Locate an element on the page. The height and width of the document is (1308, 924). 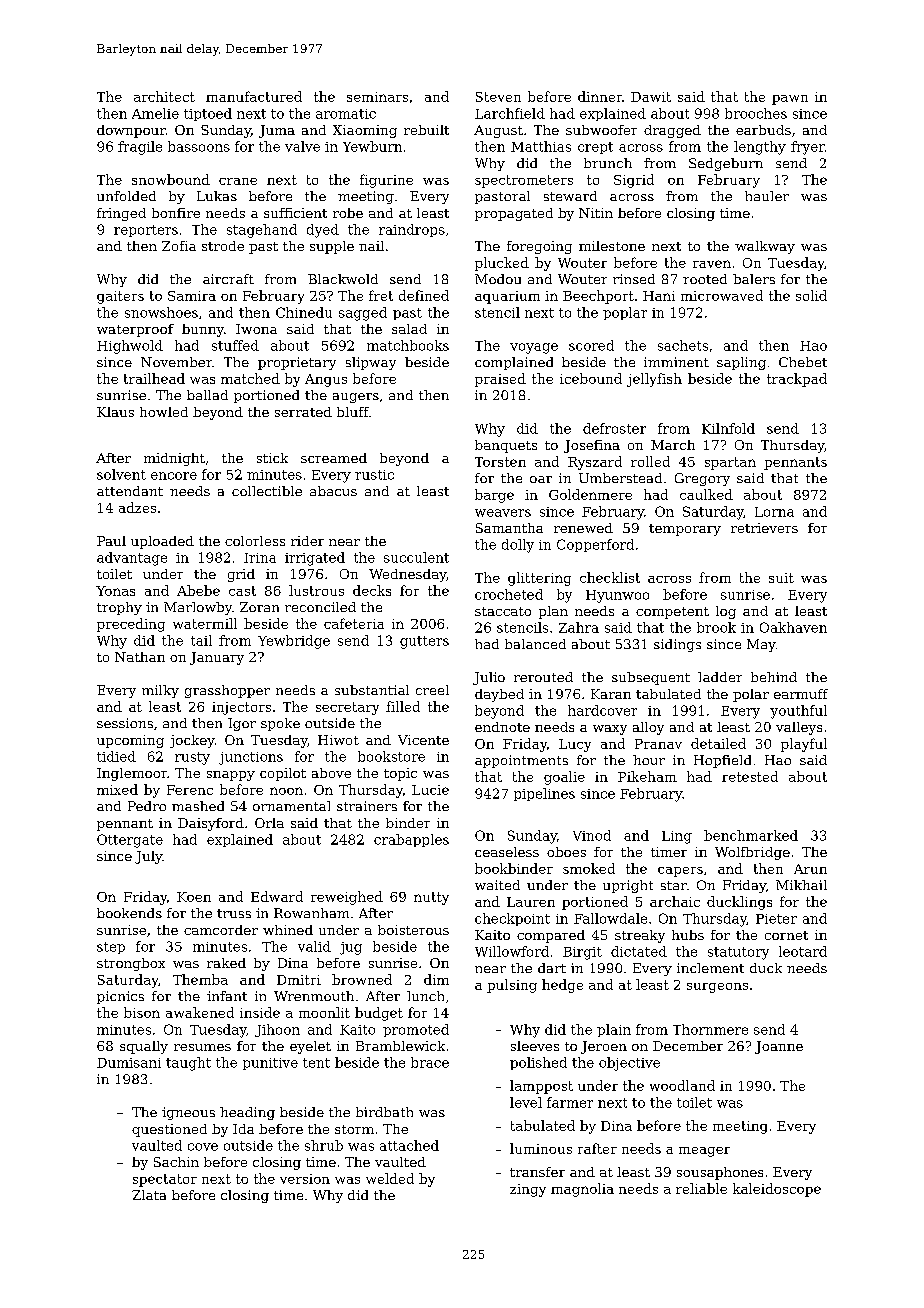
welded is located at coordinates (390, 1178).
